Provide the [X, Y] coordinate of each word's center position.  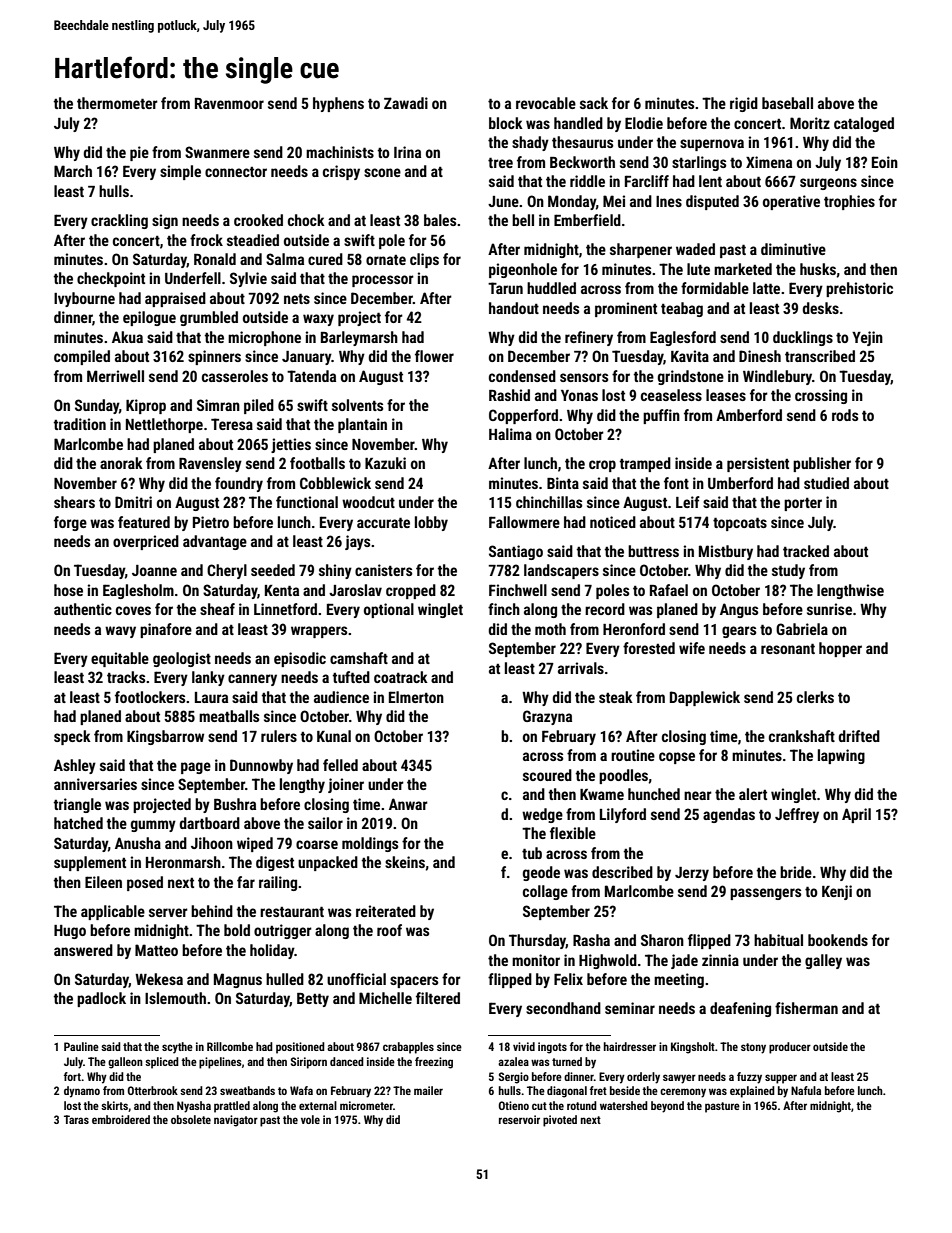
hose [68, 590]
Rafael [669, 590]
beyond [667, 1107]
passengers [765, 894]
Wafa [301, 1090]
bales [440, 220]
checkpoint [111, 279]
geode [541, 873]
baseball [787, 103]
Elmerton [416, 697]
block [506, 123]
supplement [90, 863]
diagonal [567, 1092]
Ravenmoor [229, 103]
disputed [712, 202]
